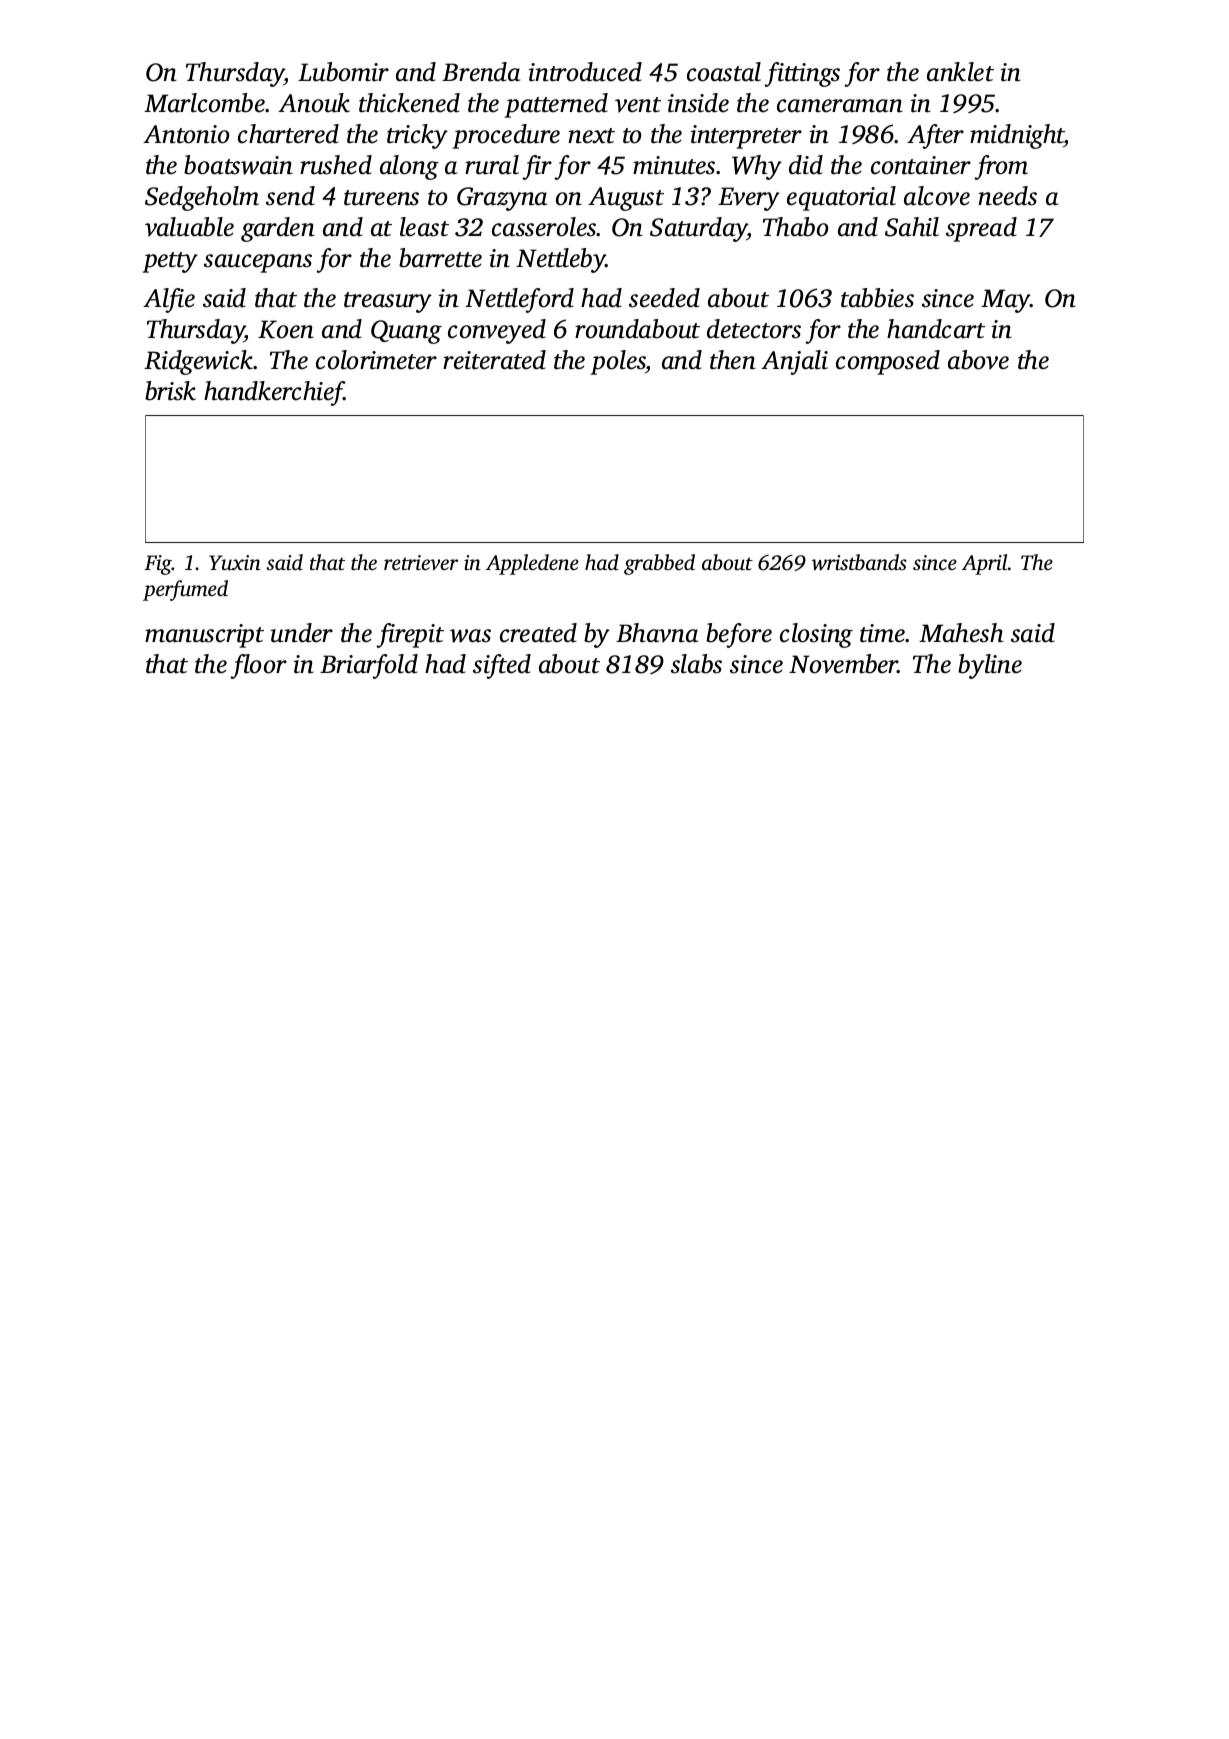 Image resolution: width=1229 pixels, height=1739 pixels. What do you see at coordinates (960, 72) in the screenshot?
I see `anklet` at bounding box center [960, 72].
